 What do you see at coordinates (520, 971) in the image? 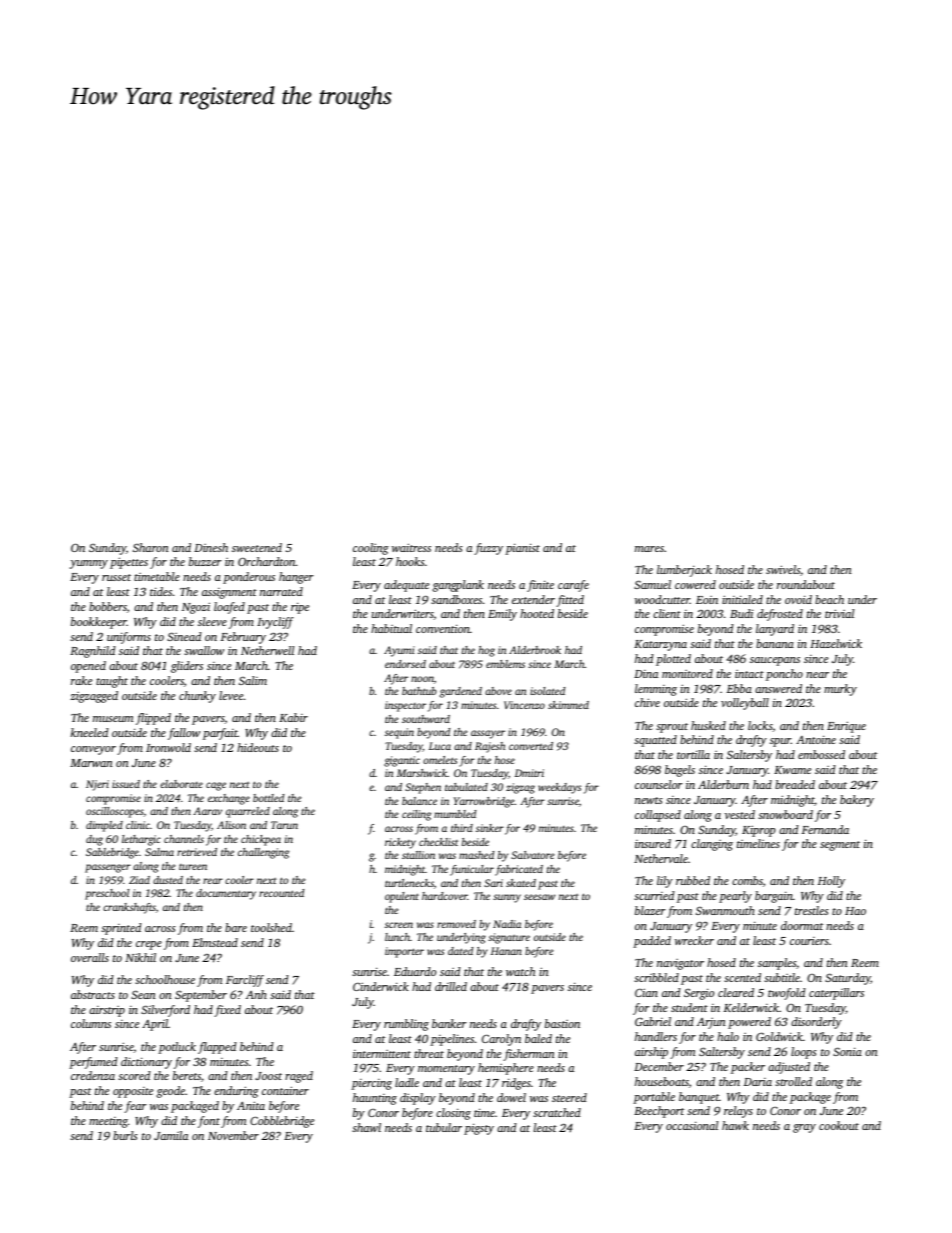
I see `watch` at bounding box center [520, 971].
